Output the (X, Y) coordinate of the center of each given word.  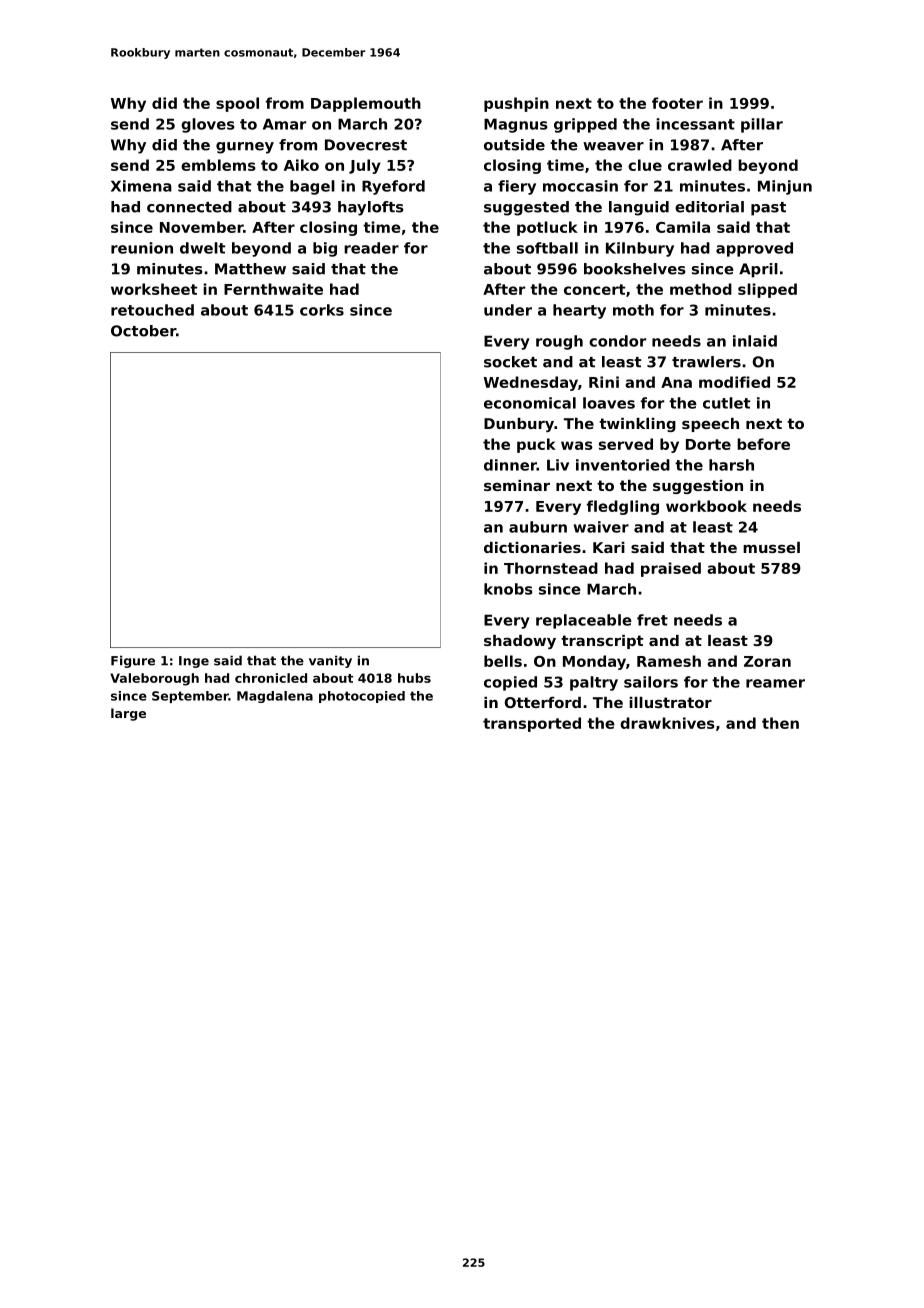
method (701, 289)
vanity (330, 661)
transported (532, 724)
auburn (538, 527)
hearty (579, 311)
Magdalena (275, 697)
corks (322, 310)
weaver (613, 146)
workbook (706, 506)
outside (514, 145)
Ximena (141, 186)
